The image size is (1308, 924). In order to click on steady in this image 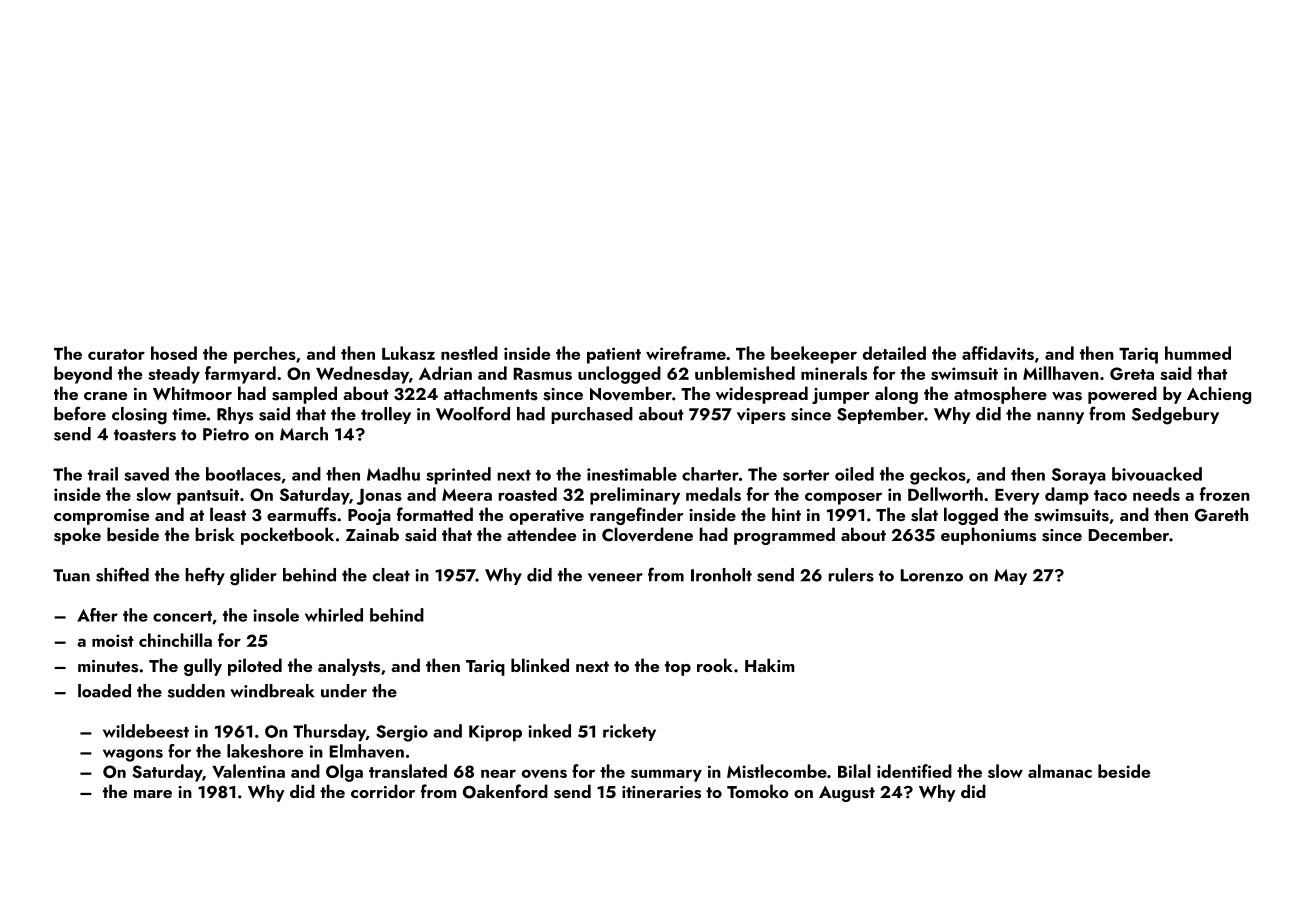, I will do `click(174, 375)`.
